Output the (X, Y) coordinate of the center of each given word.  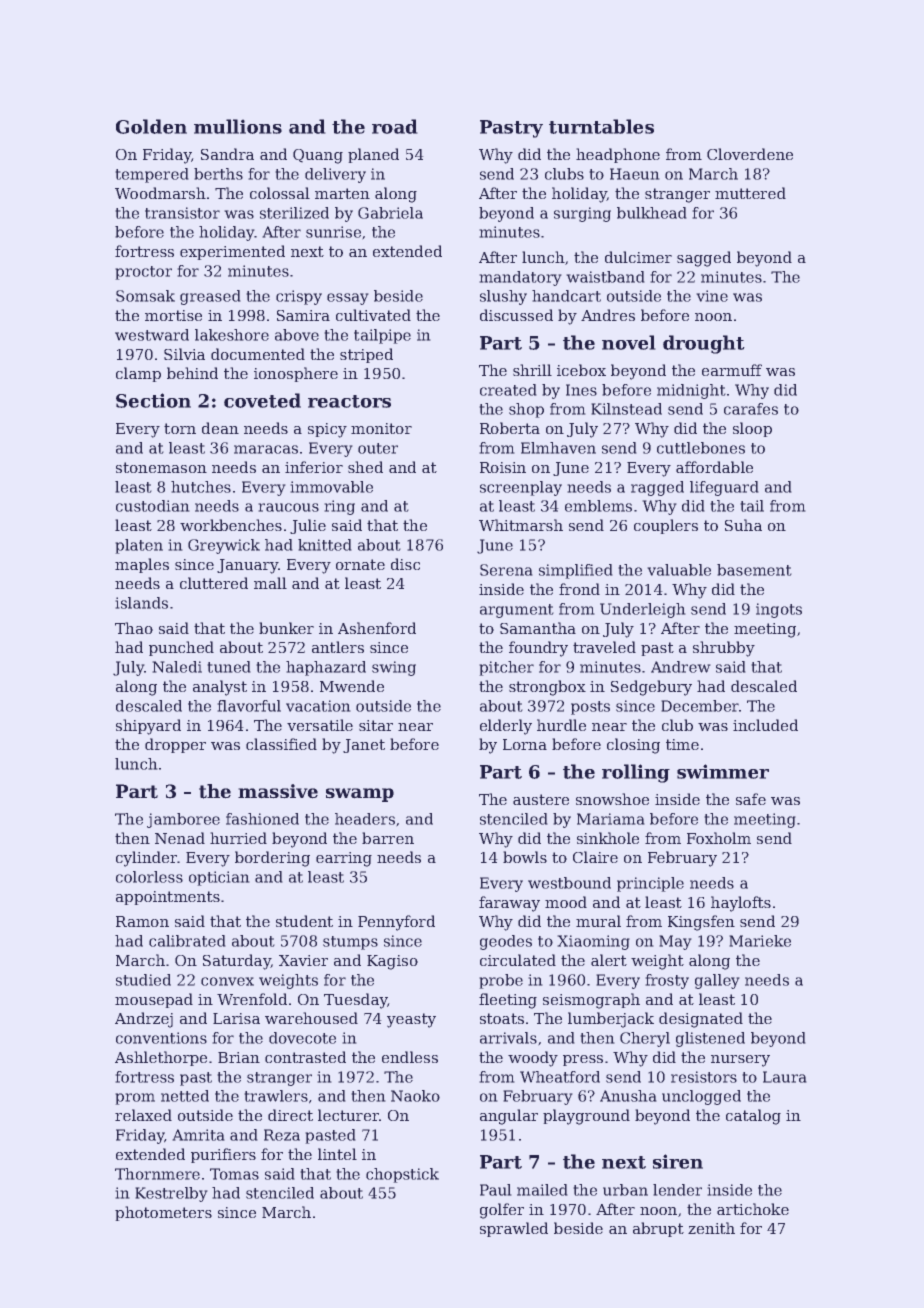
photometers (163, 1213)
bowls (525, 857)
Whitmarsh (521, 525)
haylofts (741, 904)
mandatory (520, 278)
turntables (601, 126)
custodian (153, 506)
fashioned (262, 819)
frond (579, 589)
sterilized (294, 213)
